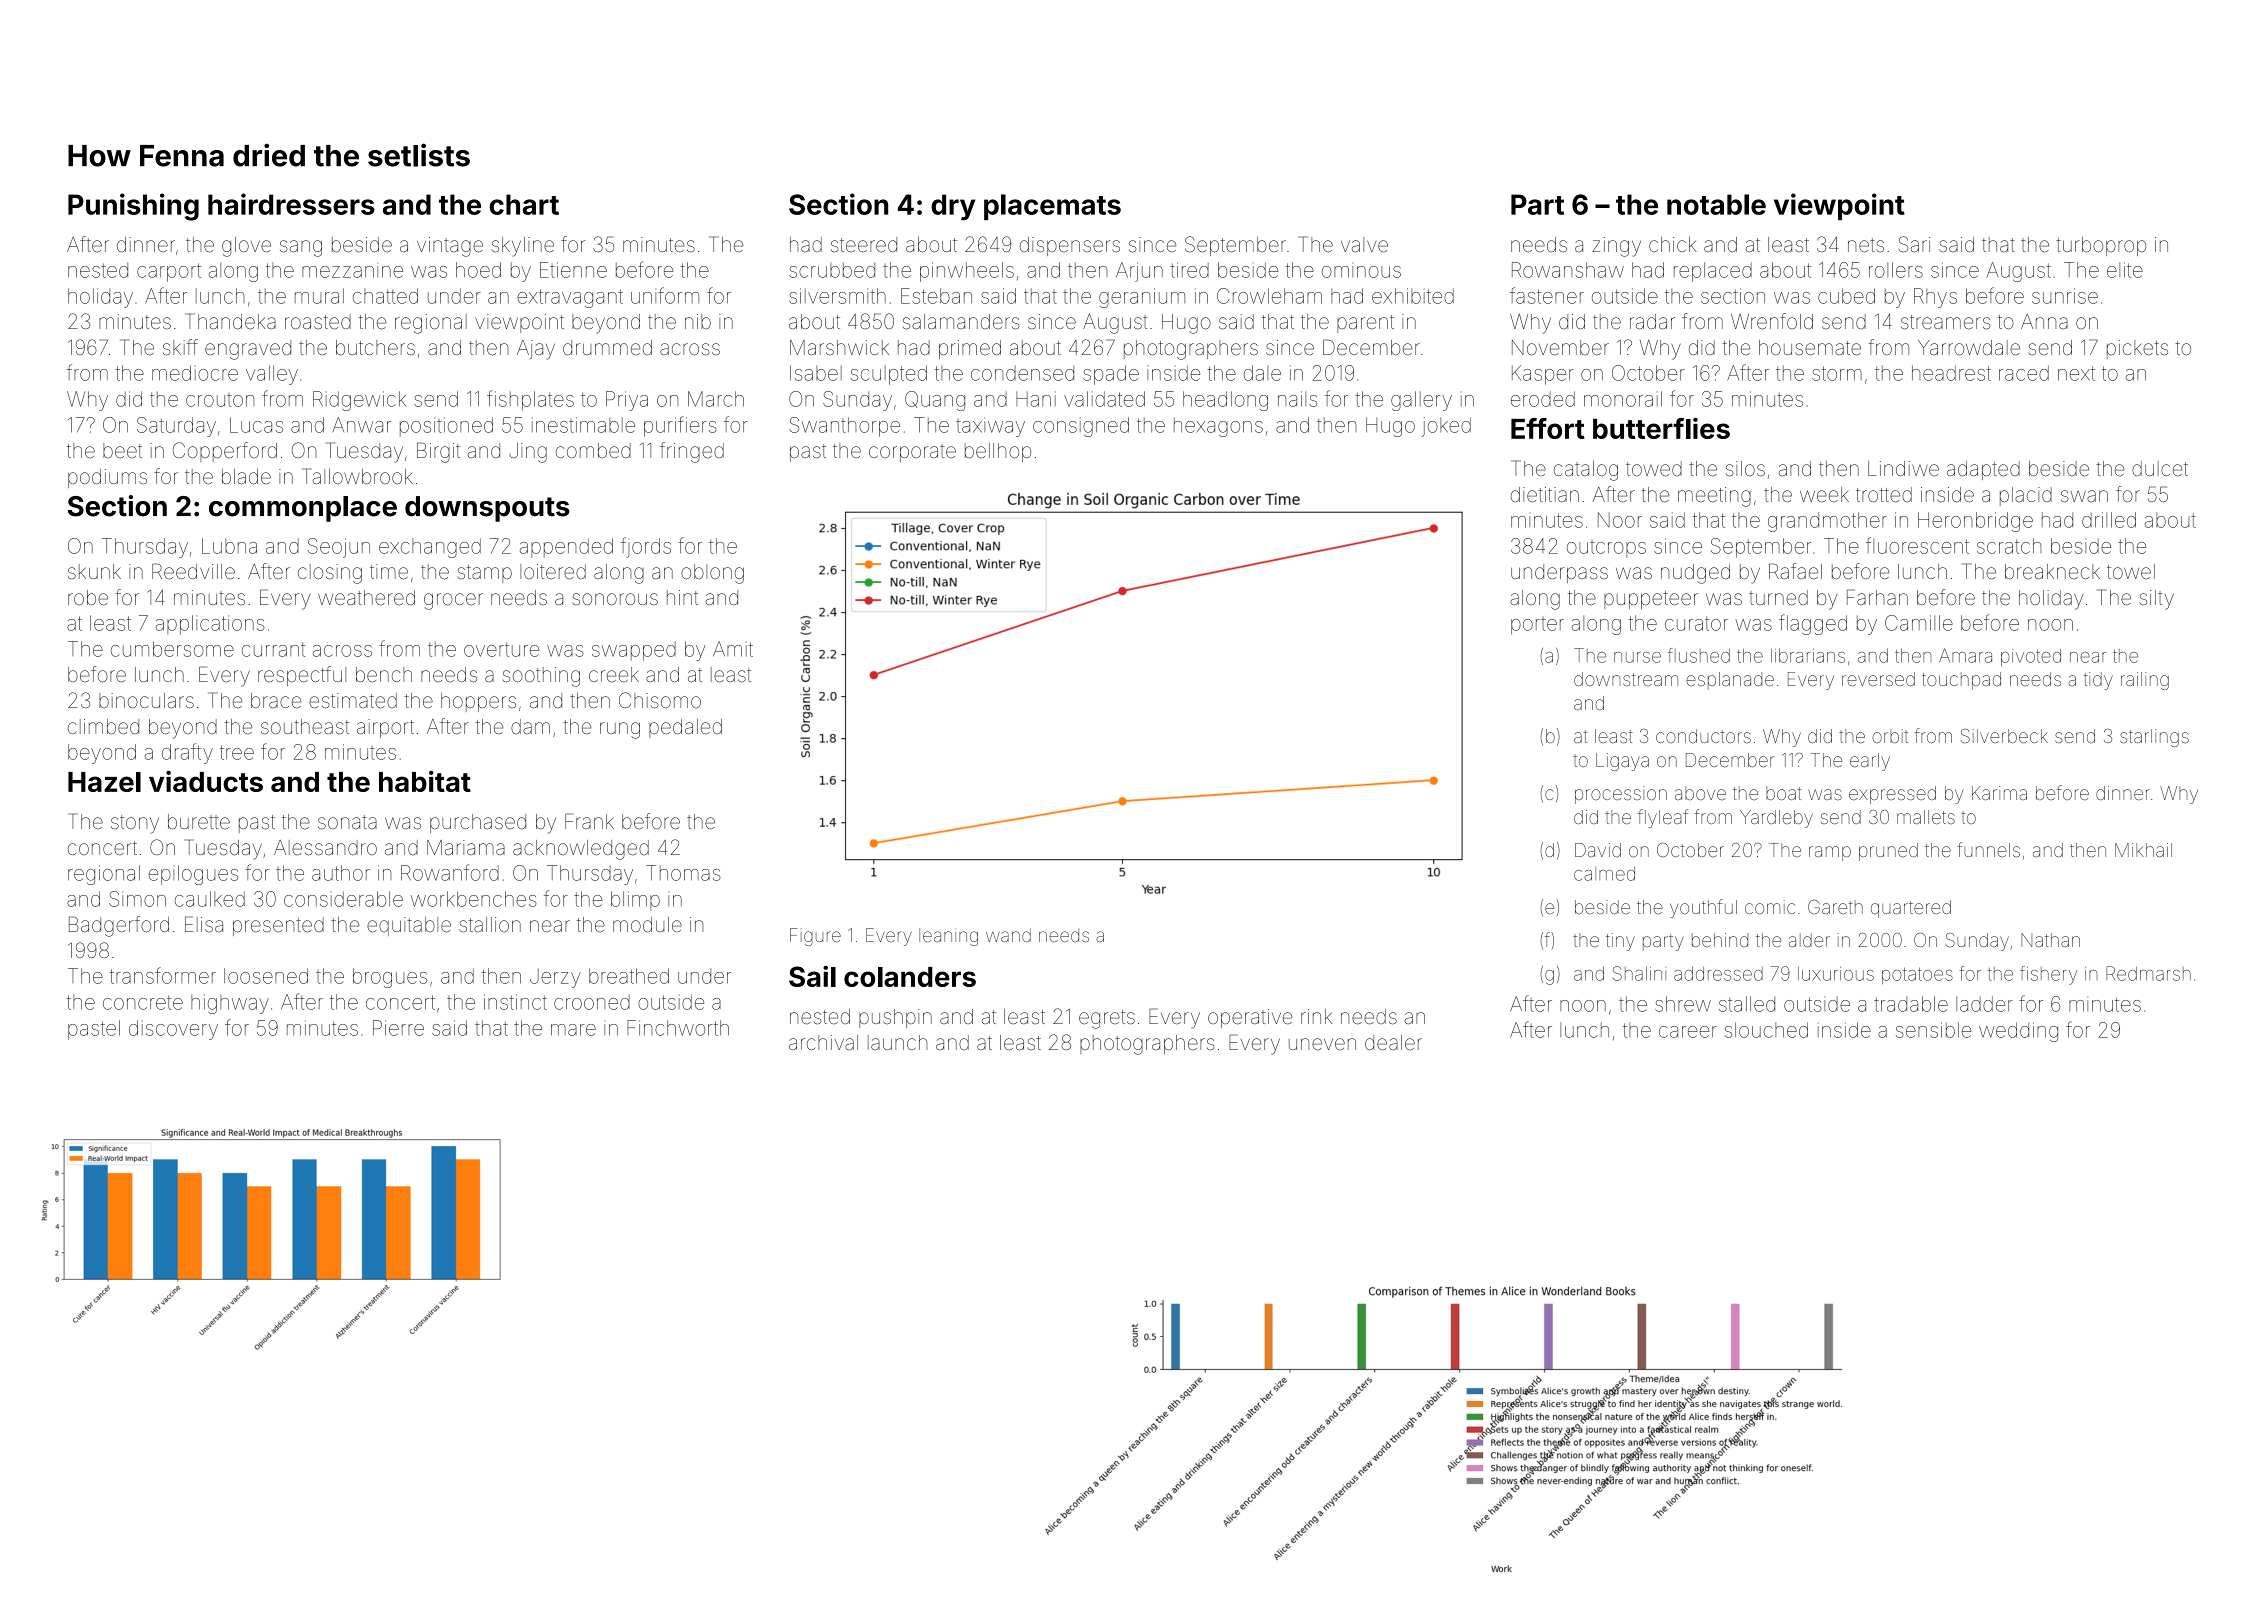  Describe the element at coordinates (246, 476) in the page. I see `blade` at that location.
